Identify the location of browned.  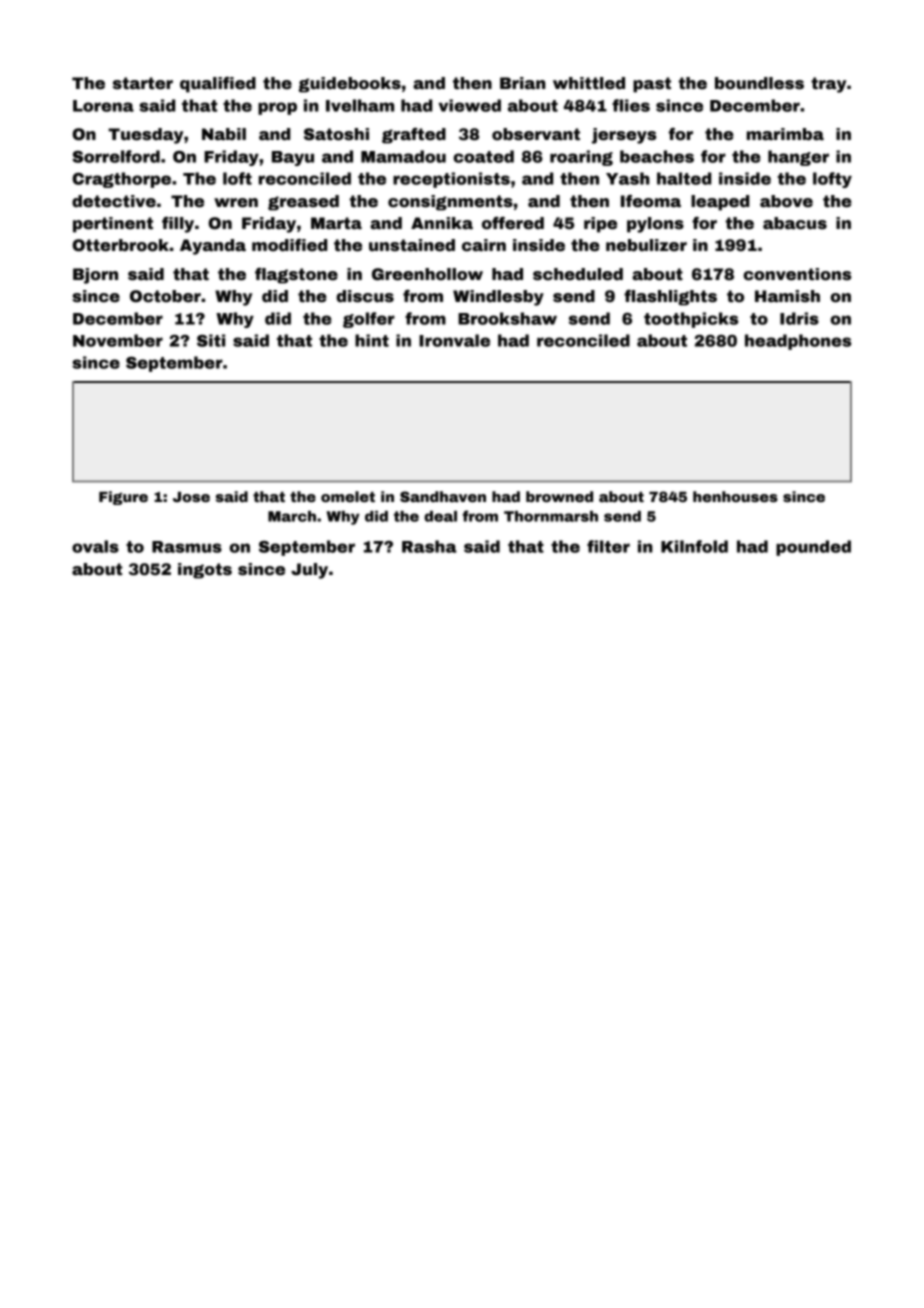
(559, 496).
